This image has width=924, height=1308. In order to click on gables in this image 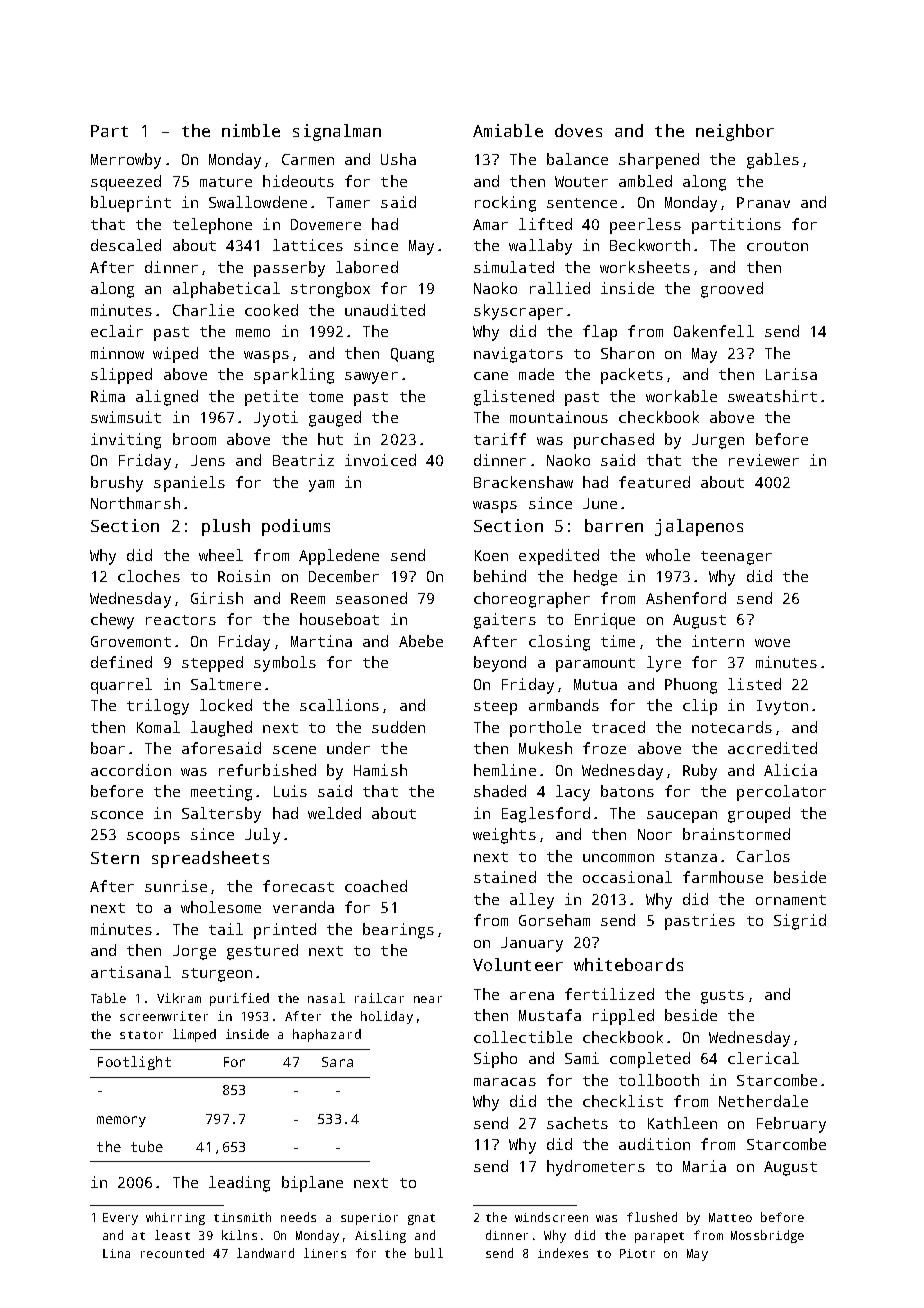, I will do `click(773, 161)`.
